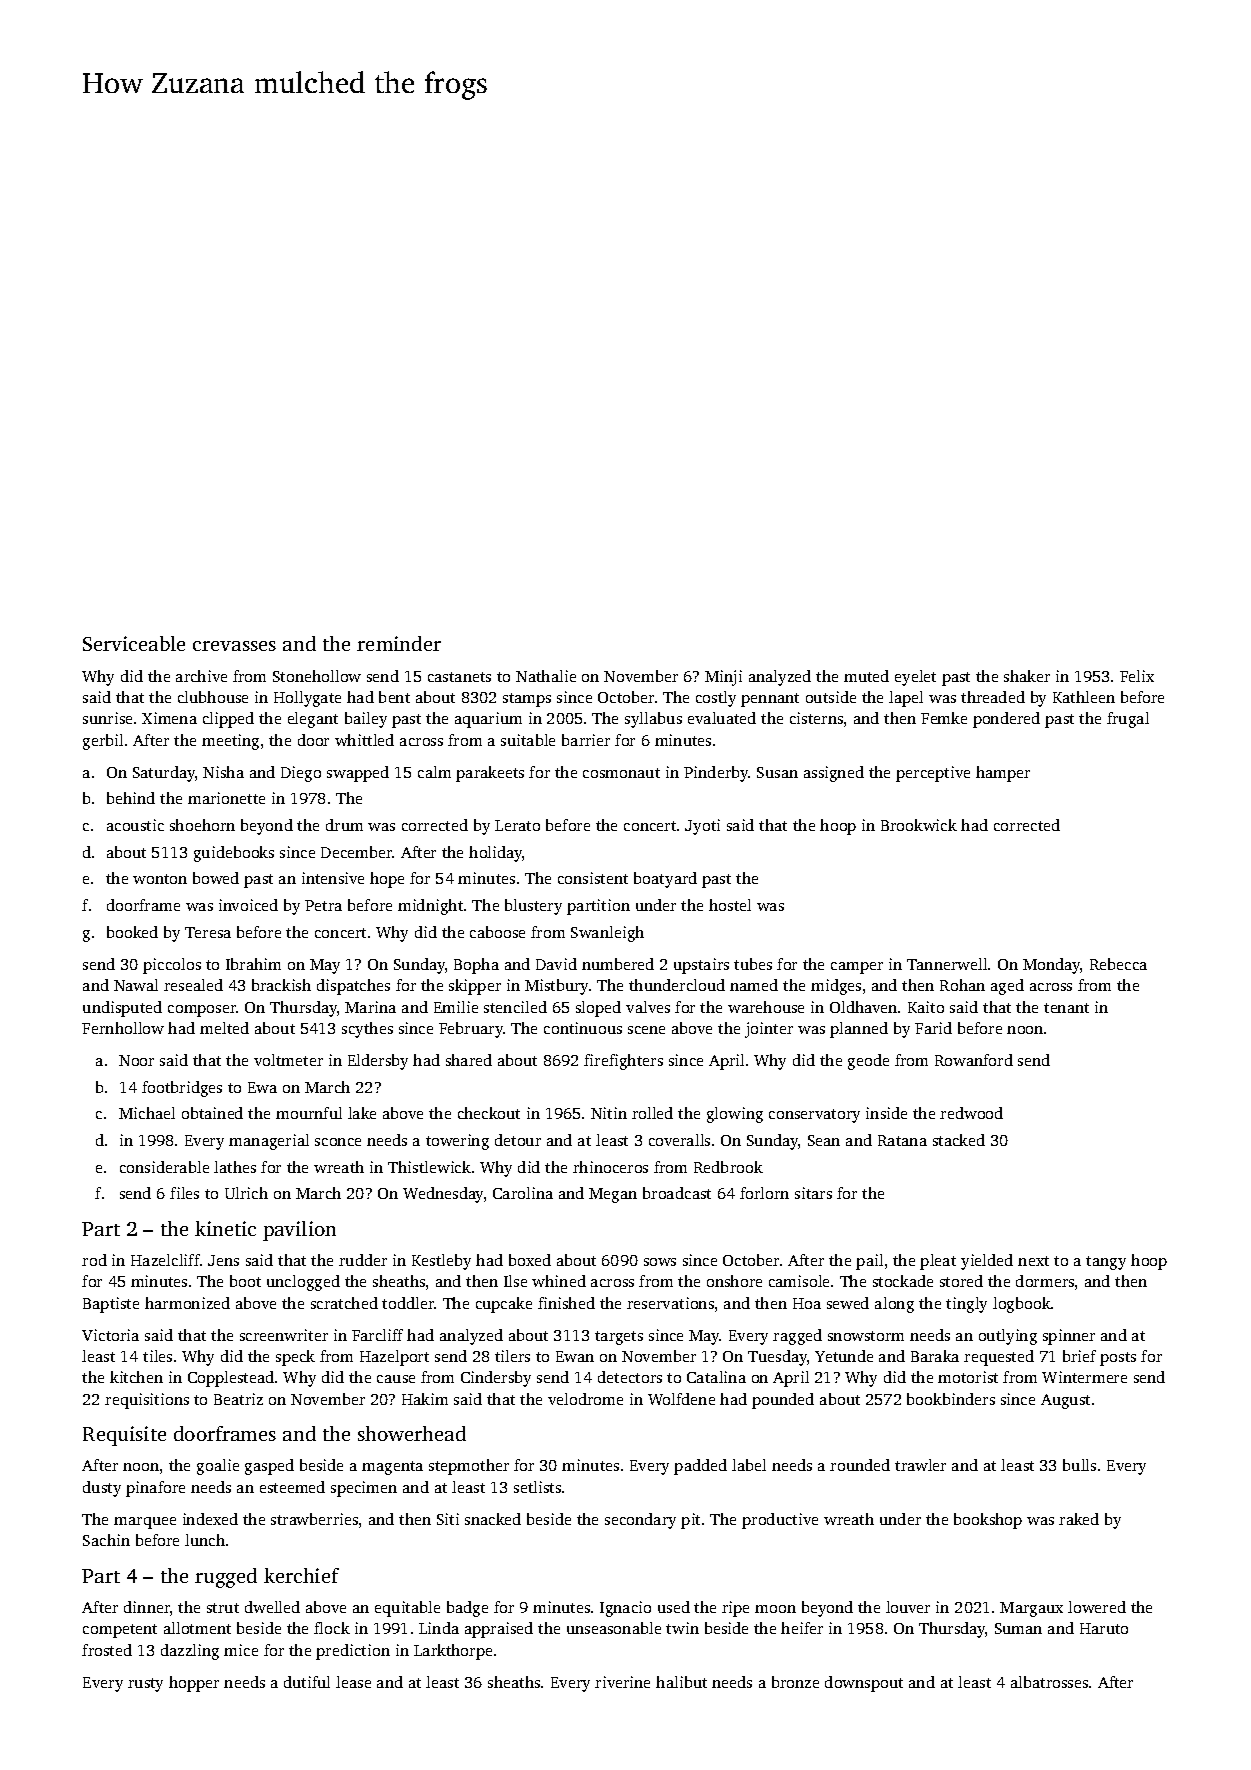  Describe the element at coordinates (107, 718) in the document. I see `sunrise` at that location.
